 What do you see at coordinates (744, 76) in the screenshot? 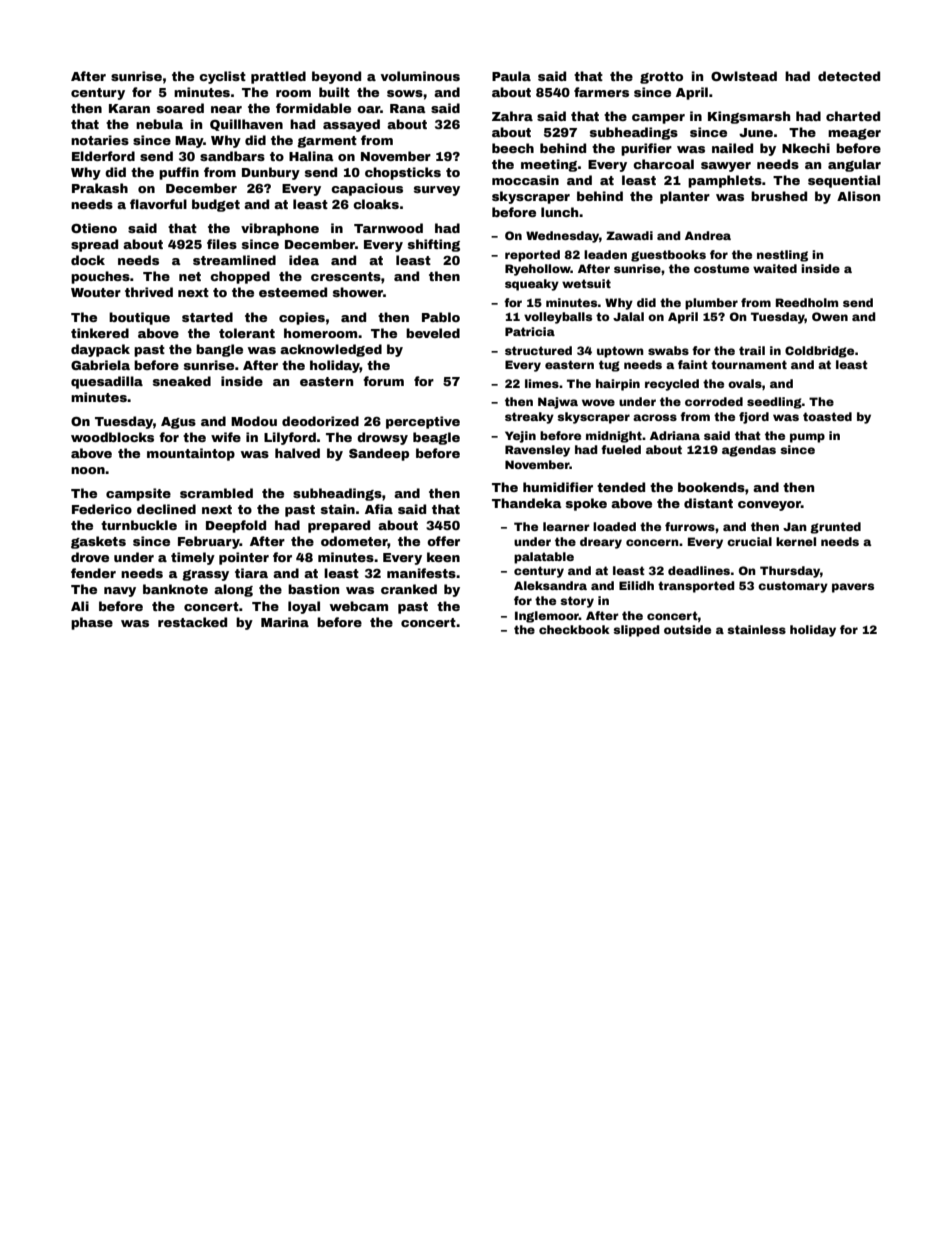
I see `Owlstead` at bounding box center [744, 76].
